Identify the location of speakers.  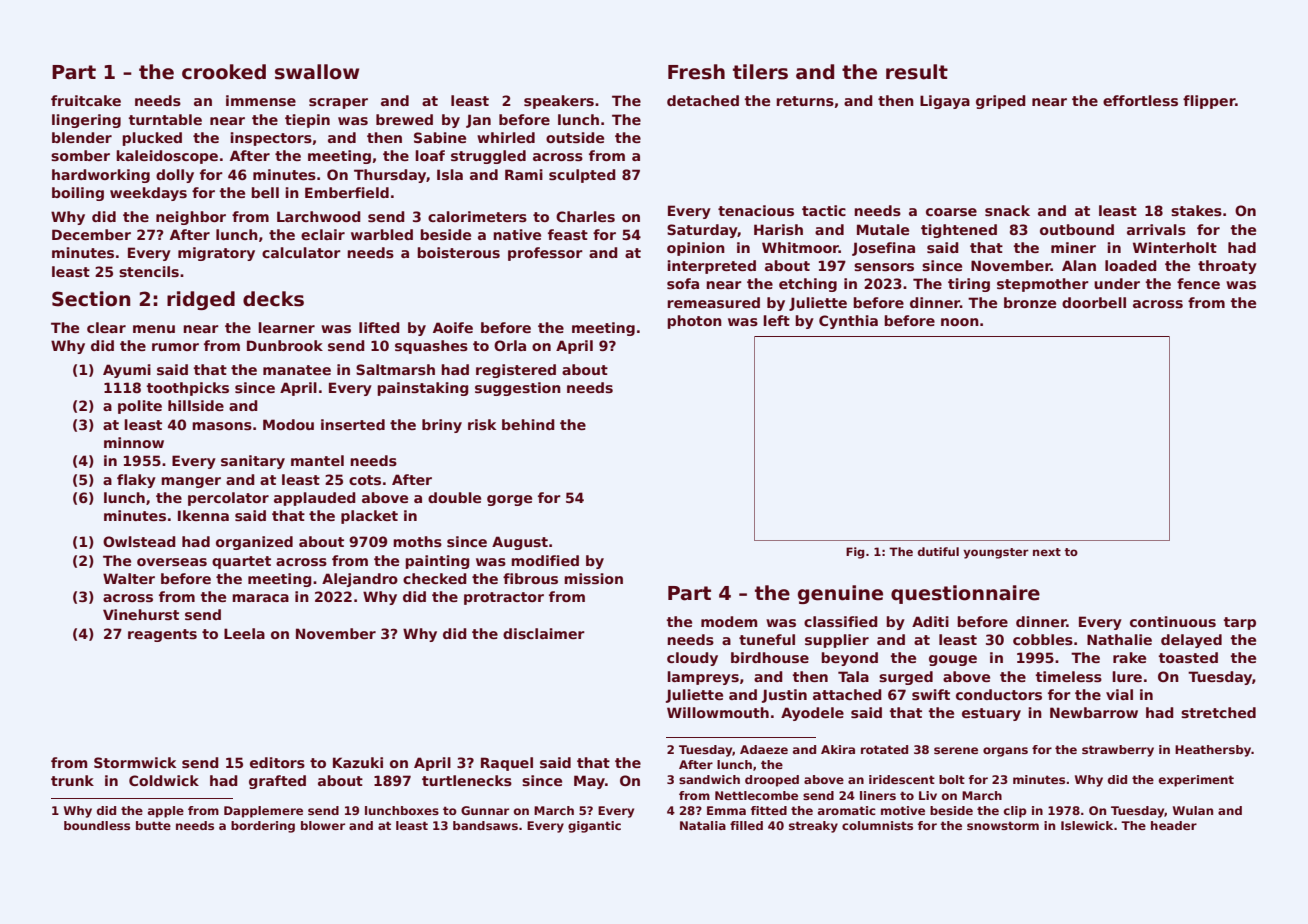
(559, 102).
